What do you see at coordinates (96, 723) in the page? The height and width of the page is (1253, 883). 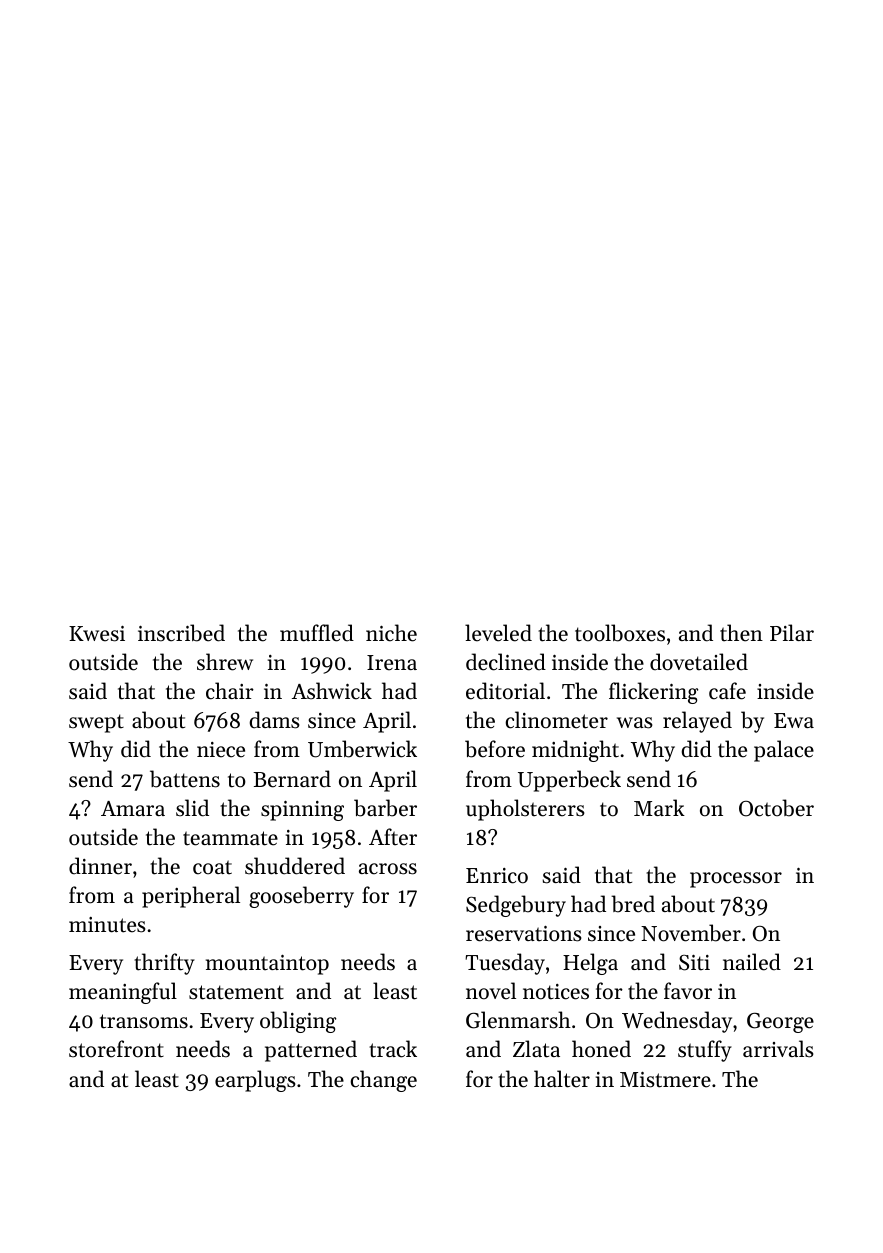 I see `swept` at bounding box center [96, 723].
